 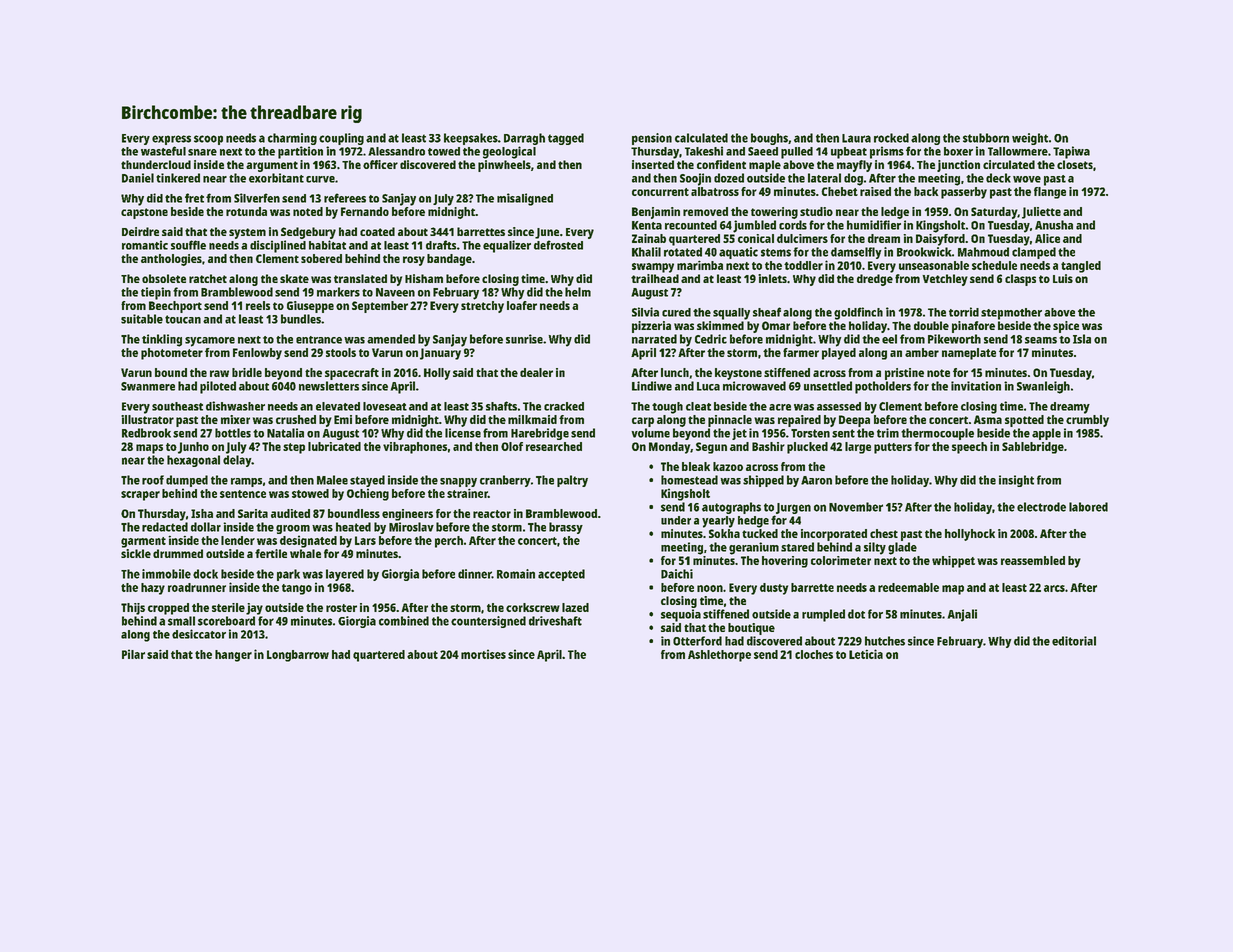 What do you see at coordinates (133, 609) in the screenshot?
I see `Thijs` at bounding box center [133, 609].
